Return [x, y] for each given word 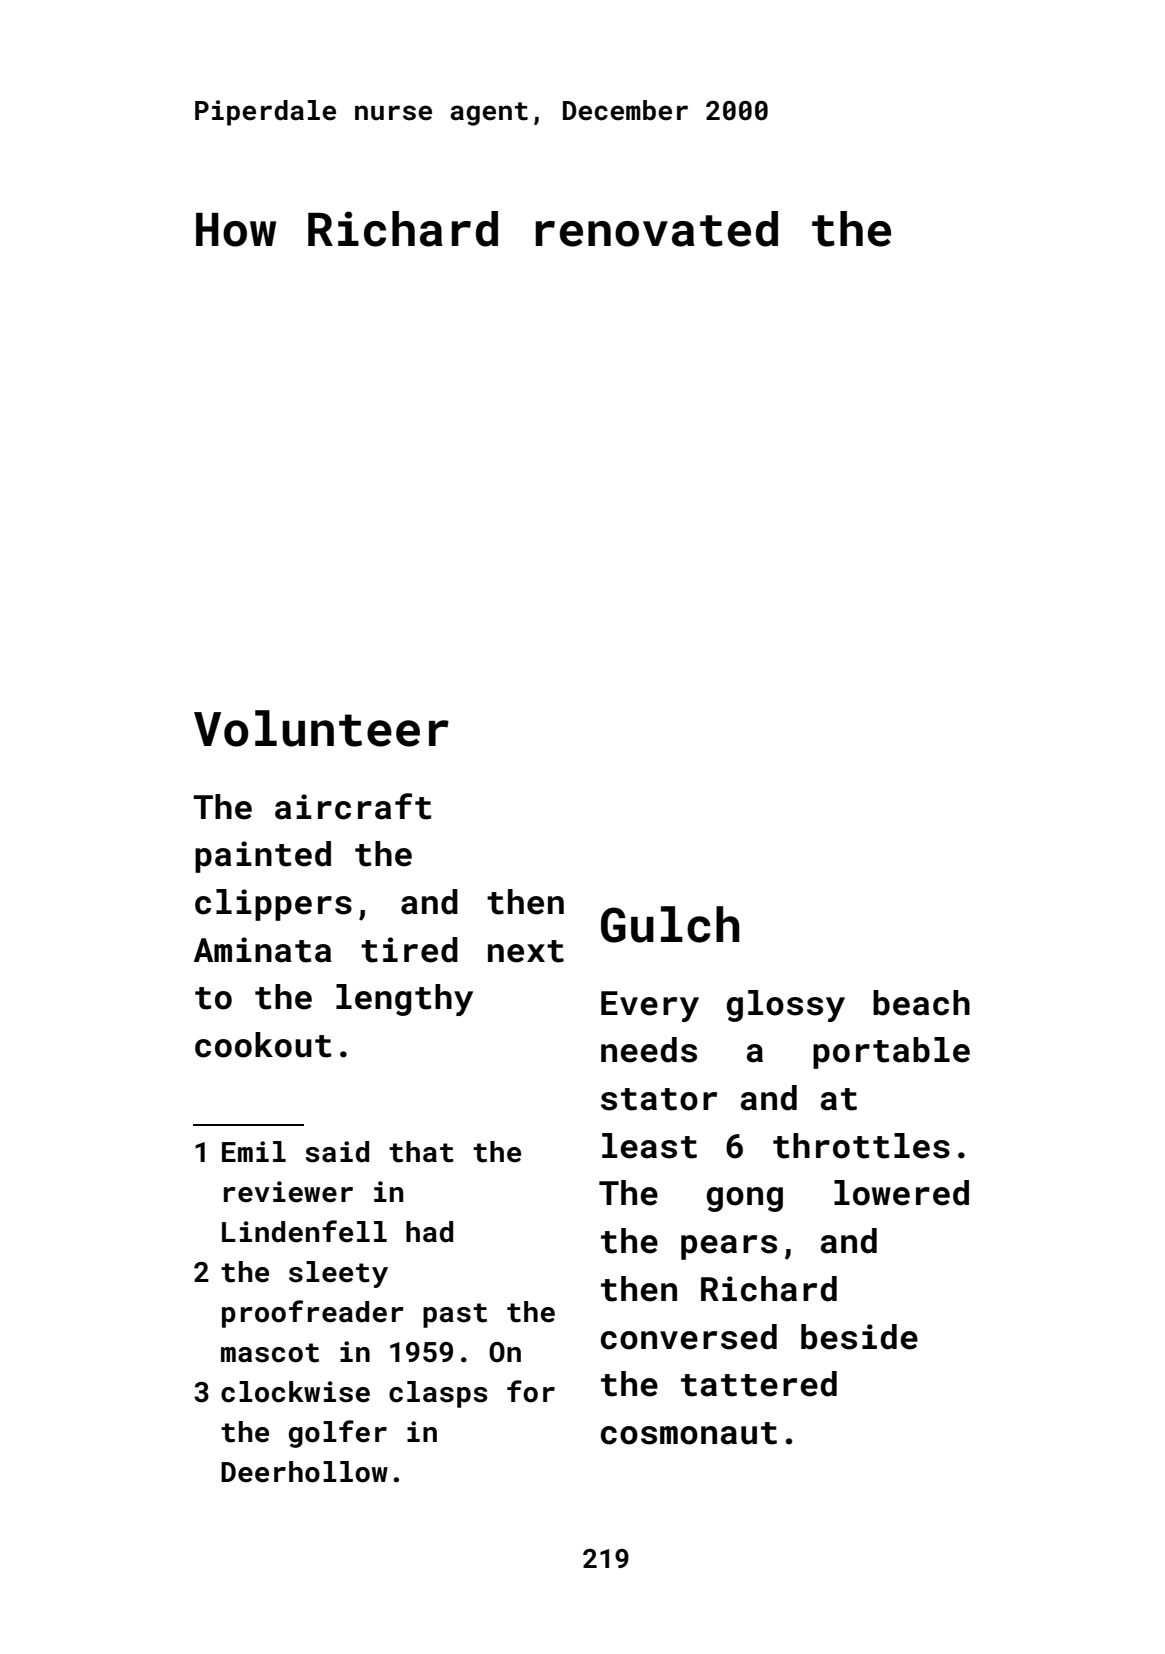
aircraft [353, 806]
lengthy [404, 1000]
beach [921, 1003]
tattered [759, 1384]
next [526, 951]
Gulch [670, 924]
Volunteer [321, 728]
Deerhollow [304, 1472]
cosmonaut [689, 1433]
